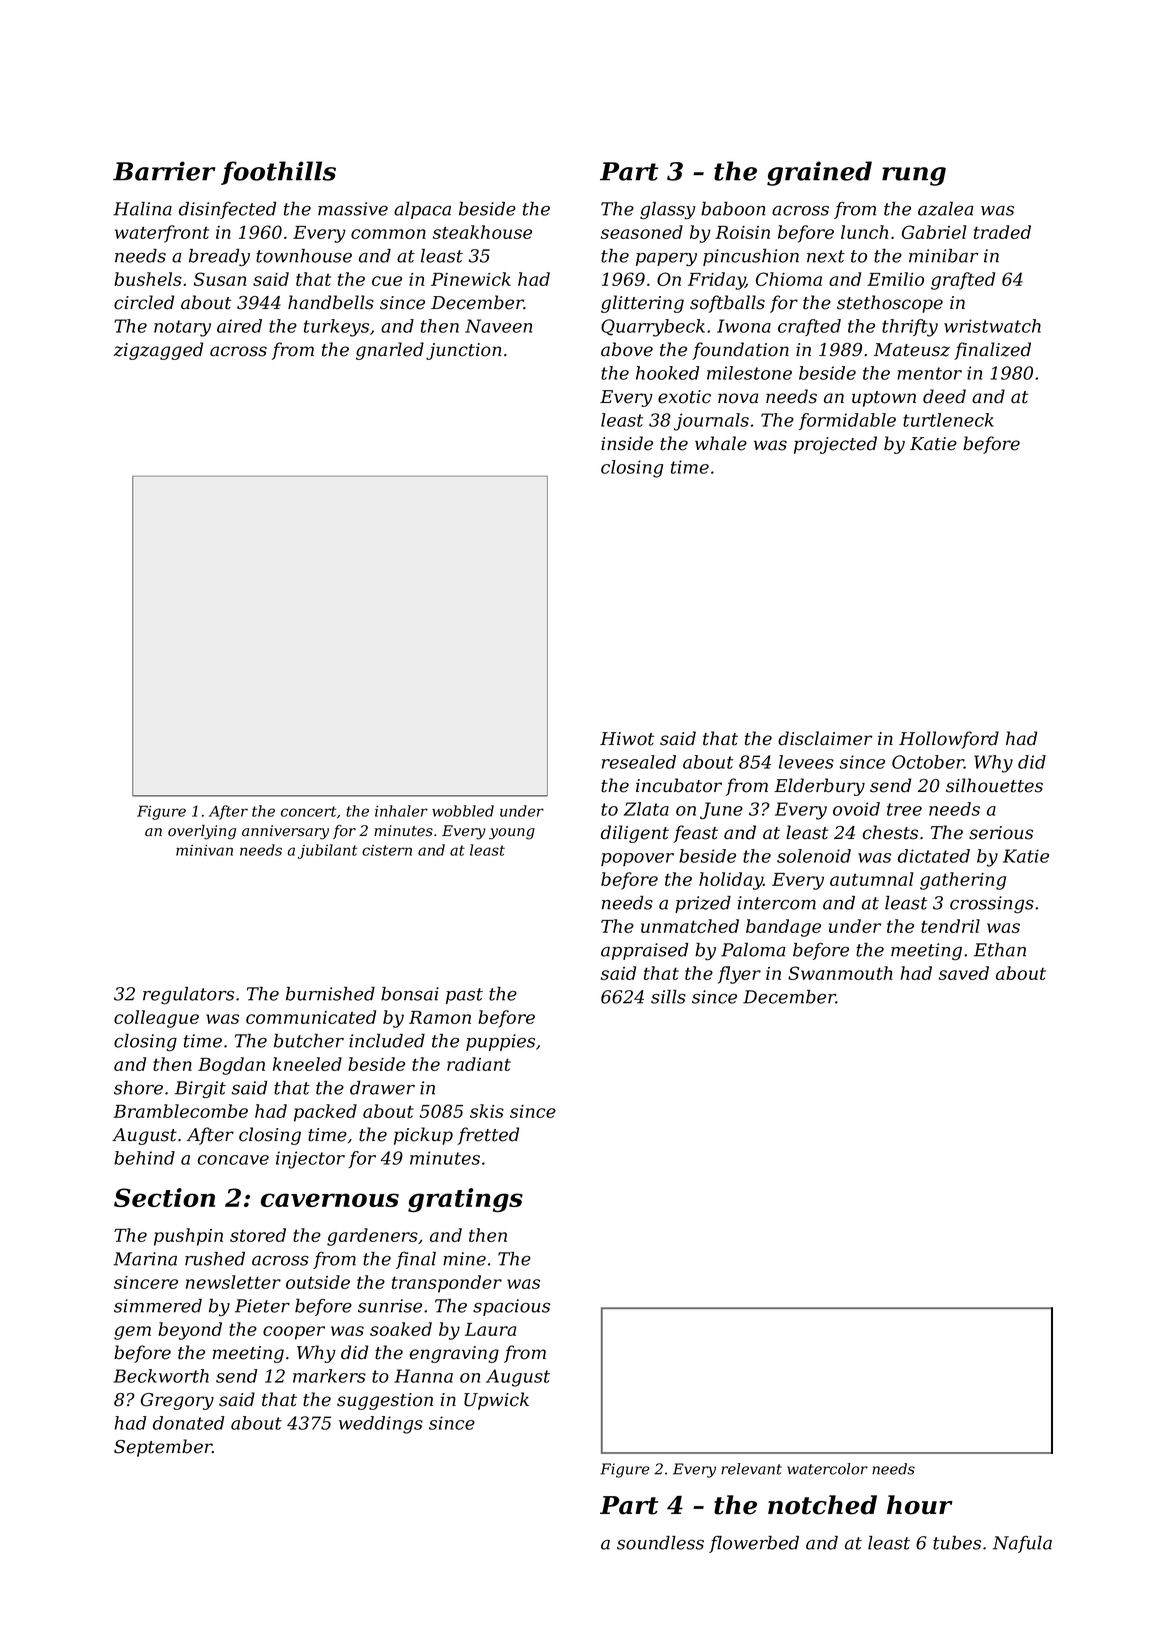 Image resolution: width=1167 pixels, height=1651 pixels. What do you see at coordinates (739, 975) in the page?
I see `flyer` at bounding box center [739, 975].
